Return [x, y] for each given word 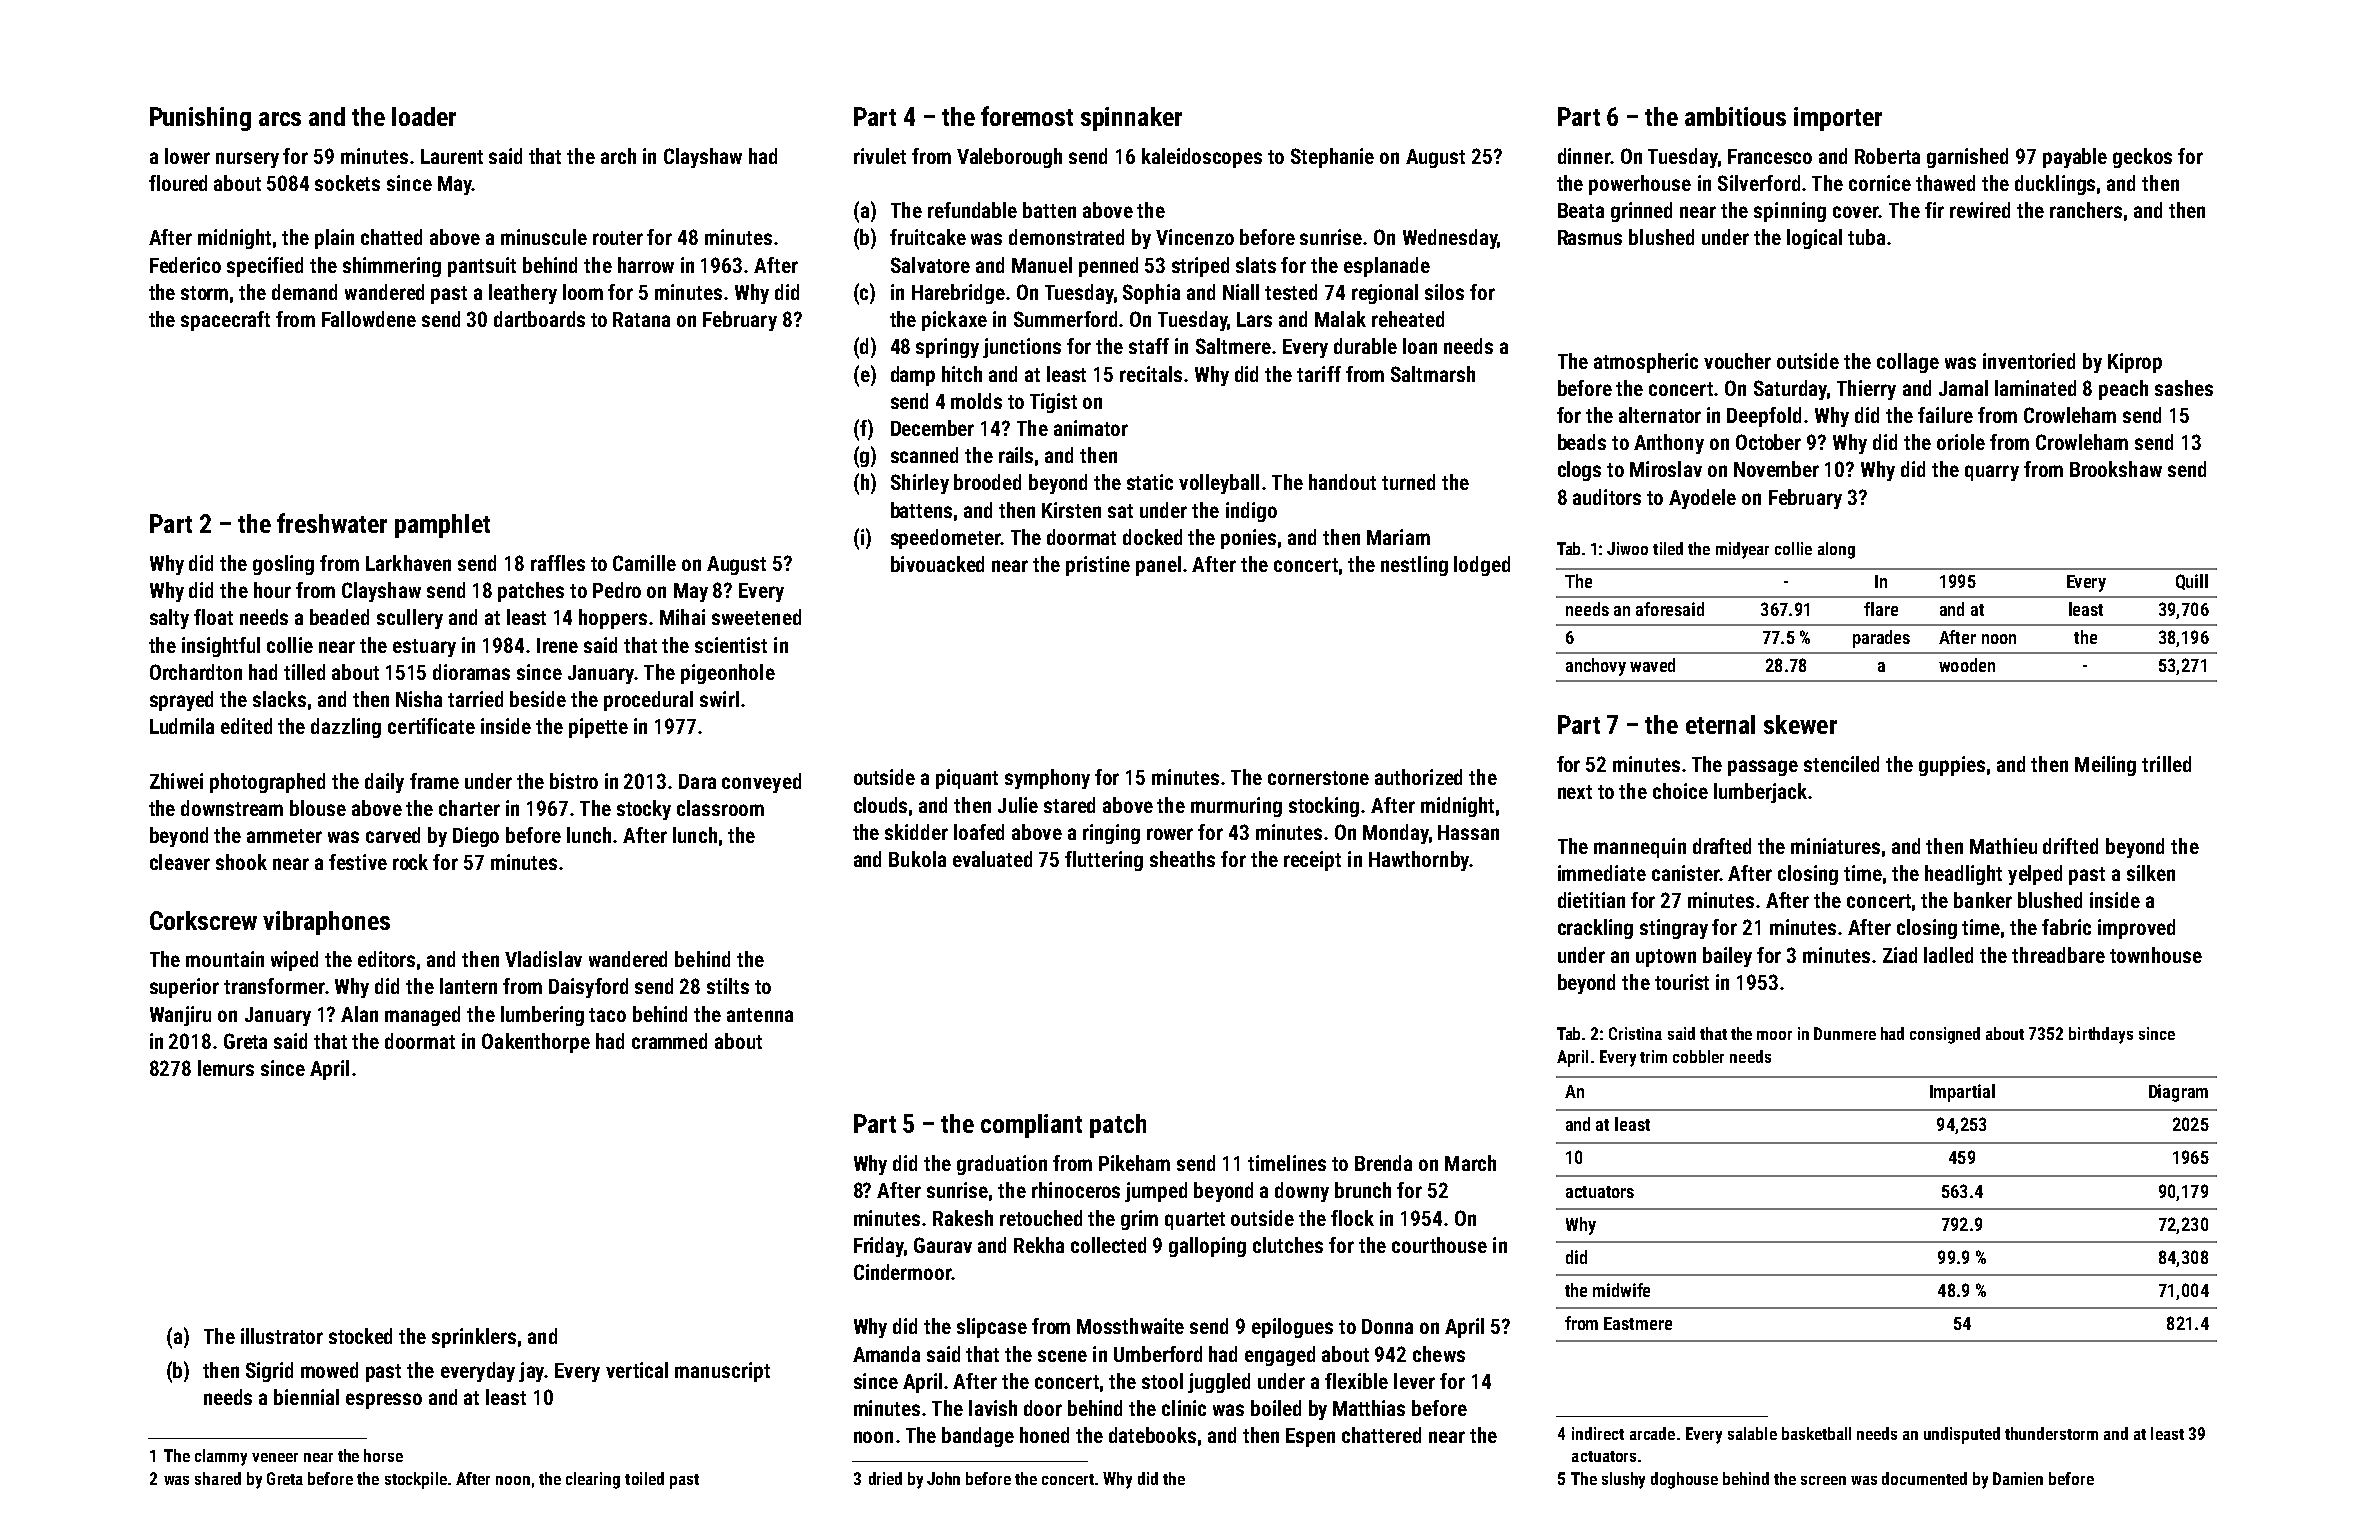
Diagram [2178, 1093]
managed [422, 1016]
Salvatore [930, 265]
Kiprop [2135, 363]
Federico [185, 265]
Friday [879, 1247]
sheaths [1182, 859]
